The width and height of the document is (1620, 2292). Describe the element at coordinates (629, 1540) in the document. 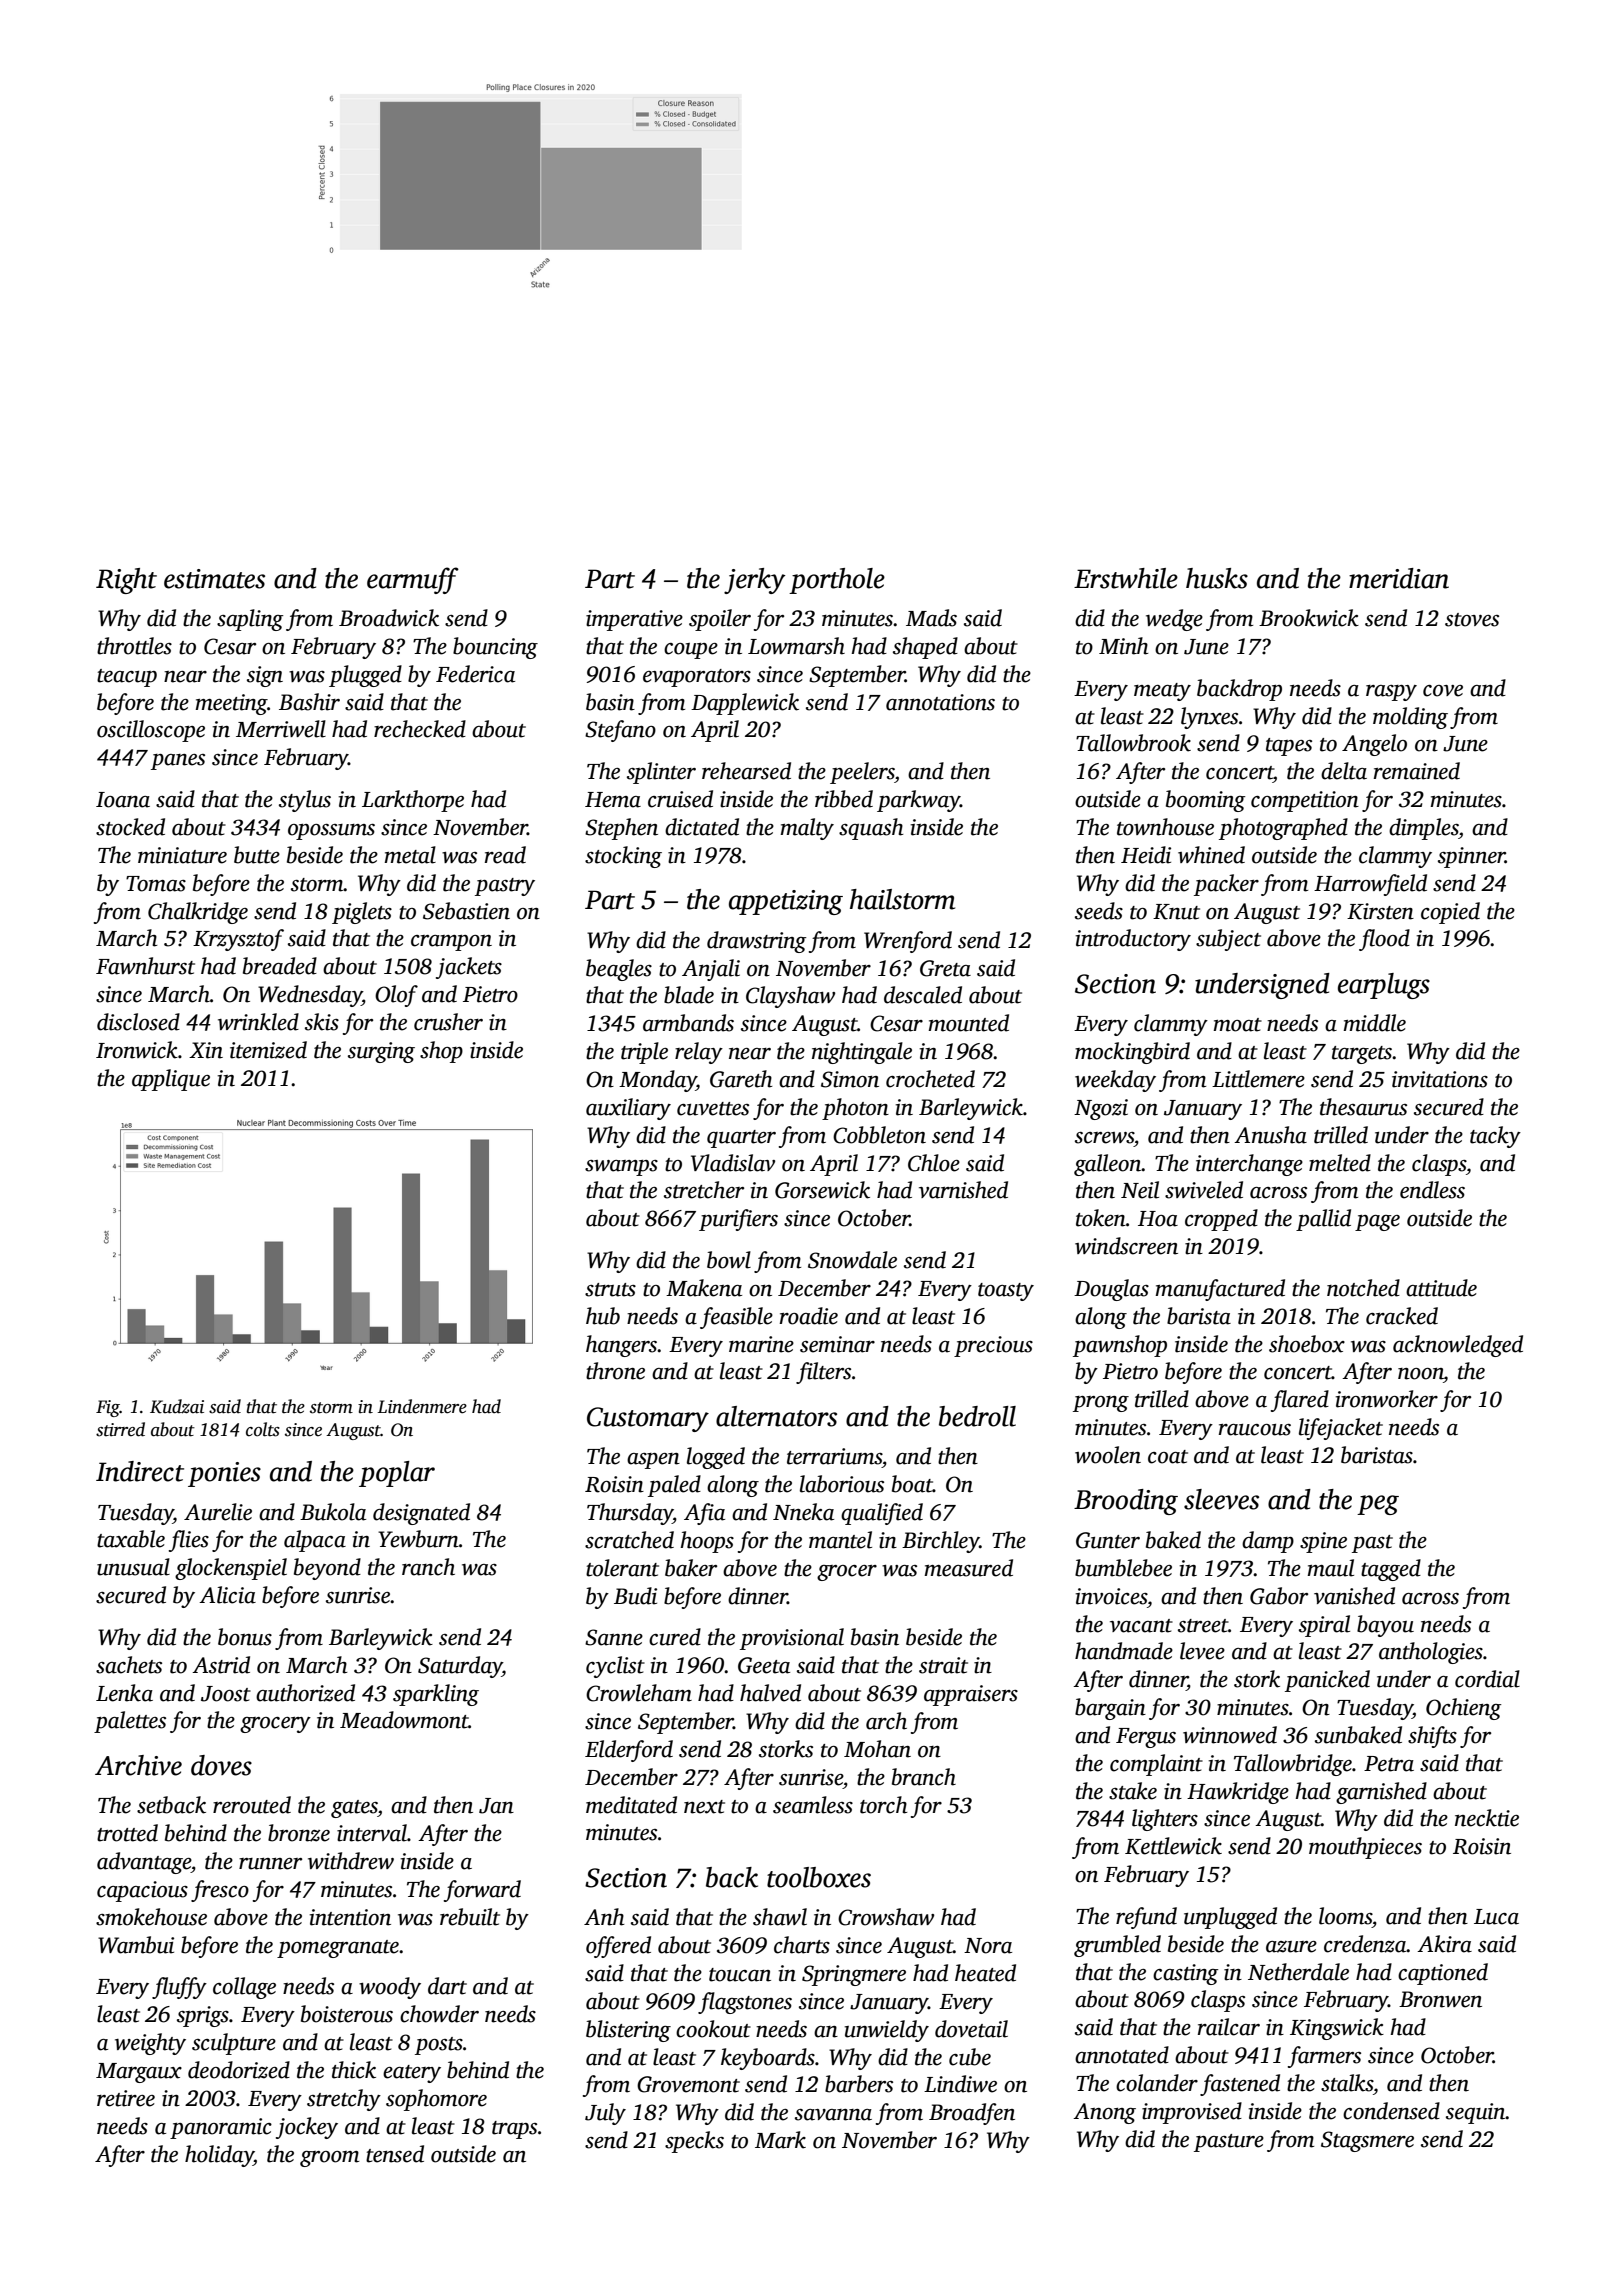

I see `scratched` at that location.
